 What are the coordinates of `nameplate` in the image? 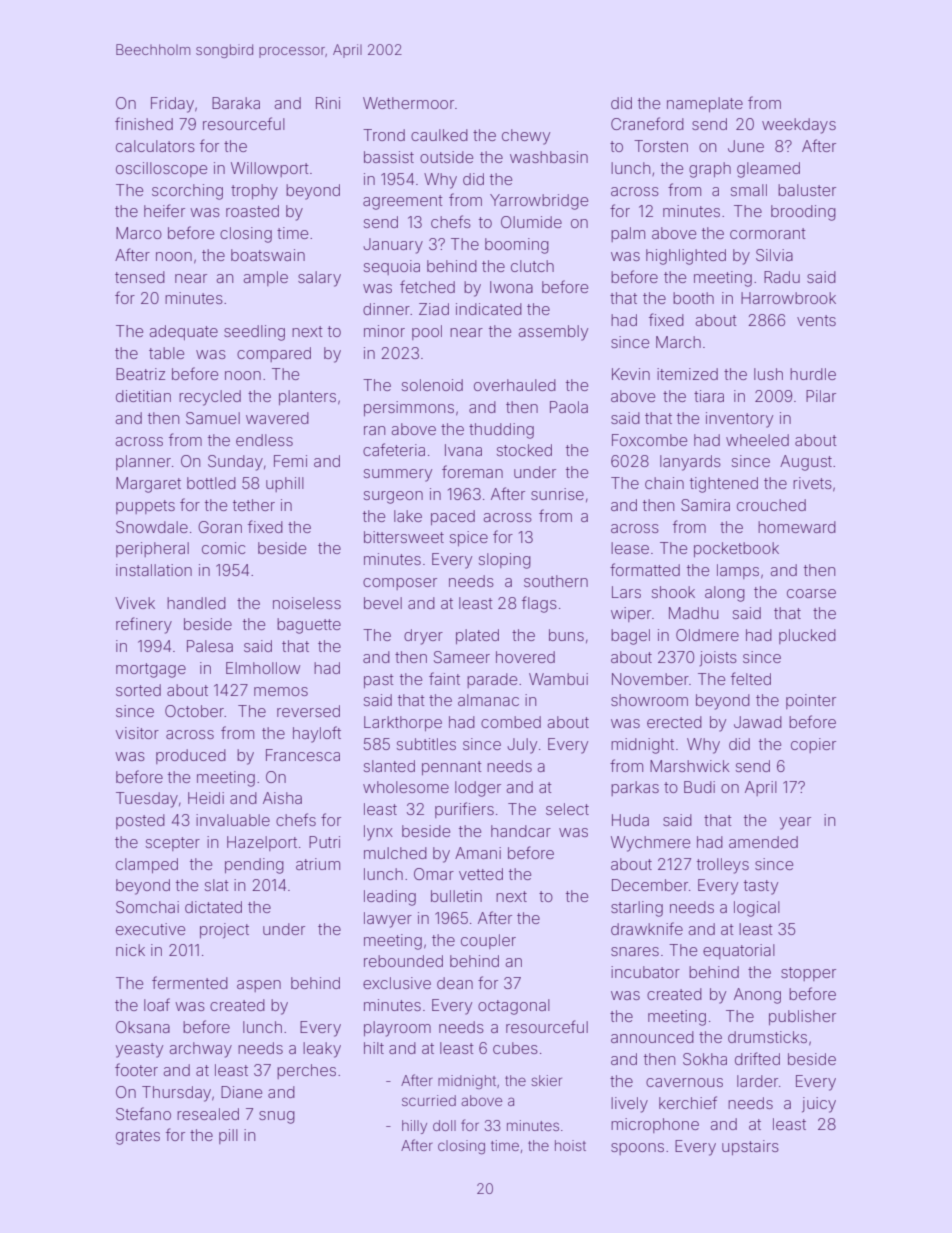 It's located at (705, 104).
